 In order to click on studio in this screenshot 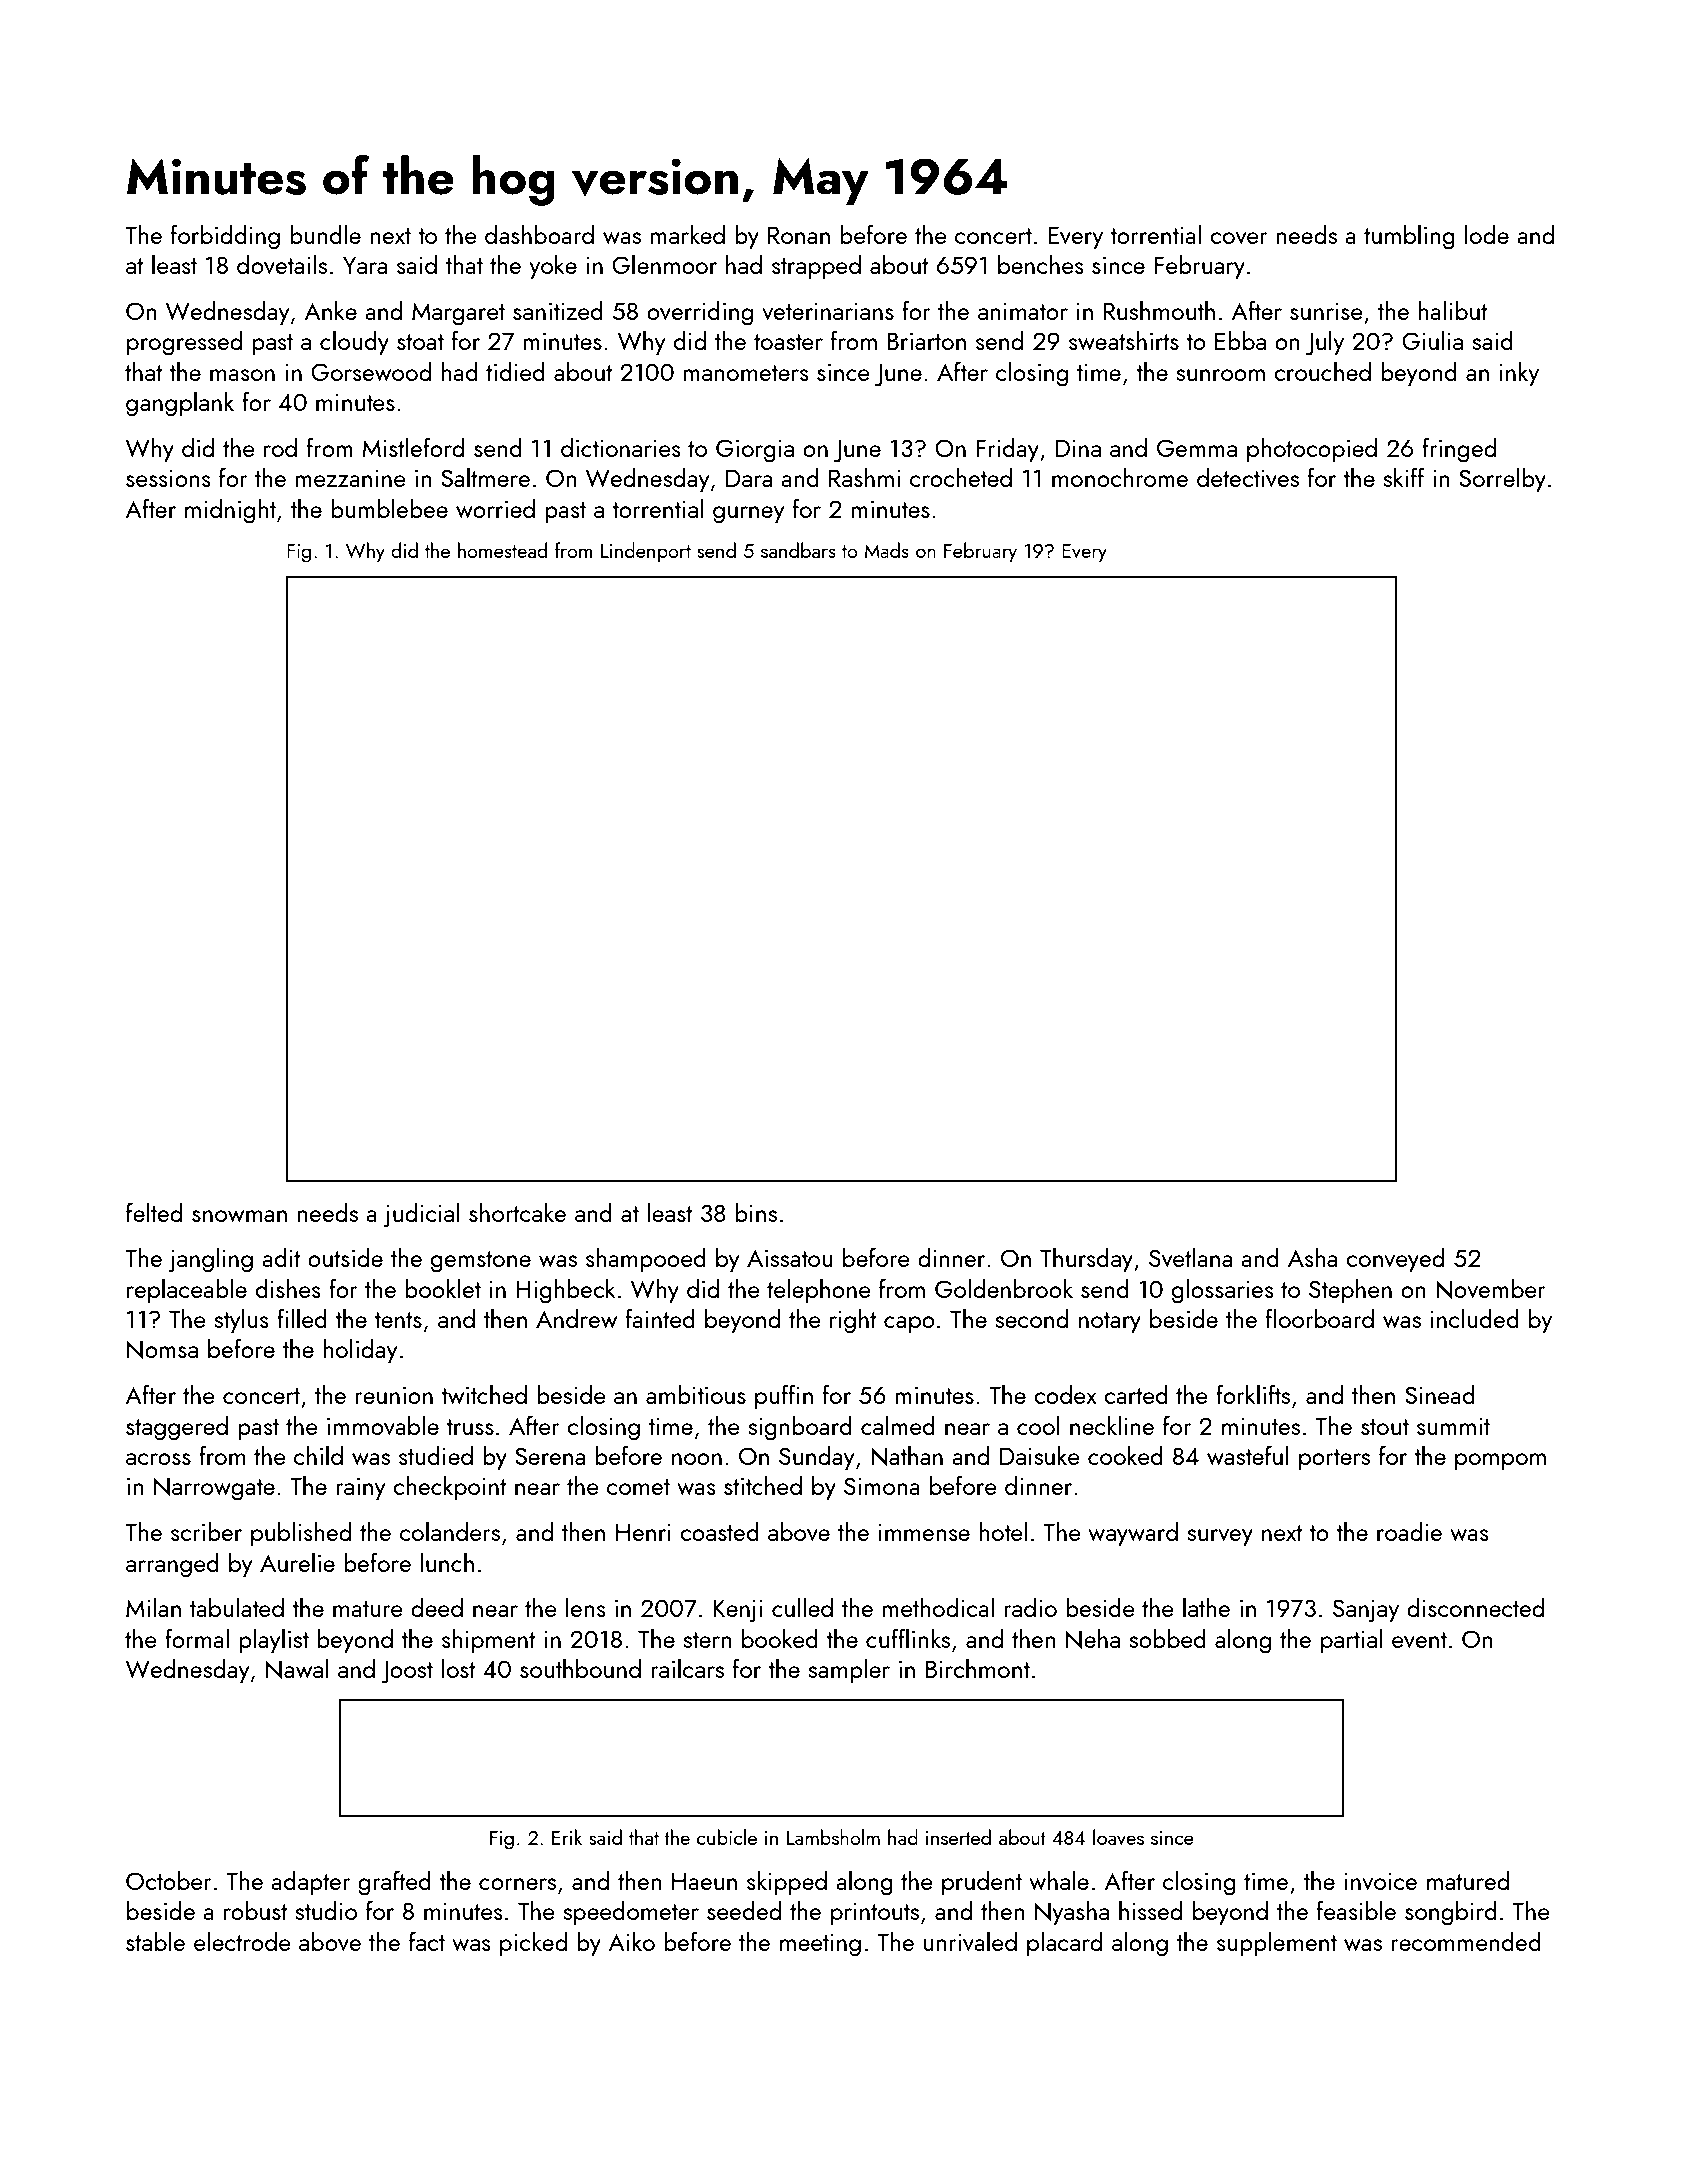, I will do `click(326, 1910)`.
